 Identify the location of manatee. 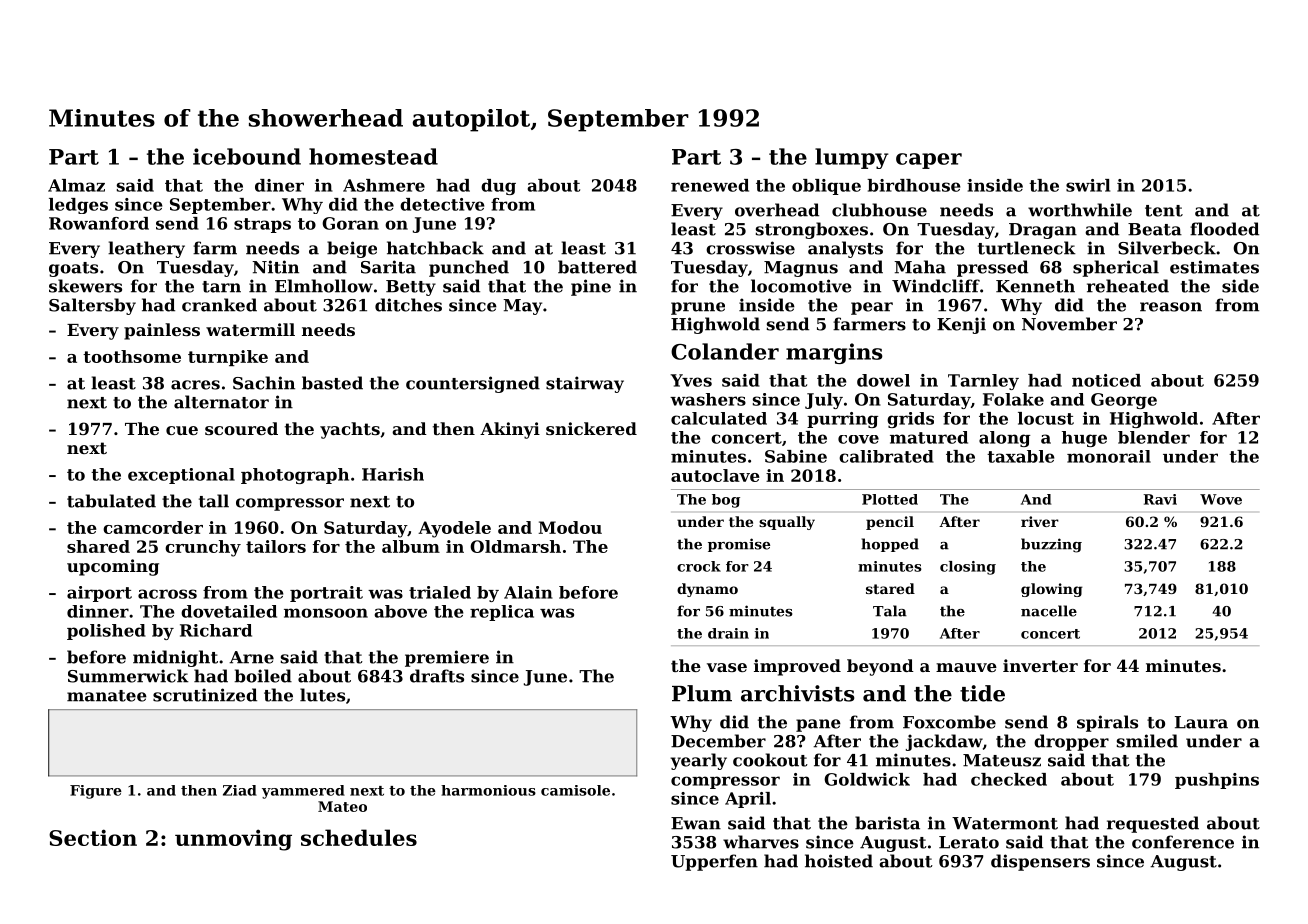
(107, 696).
